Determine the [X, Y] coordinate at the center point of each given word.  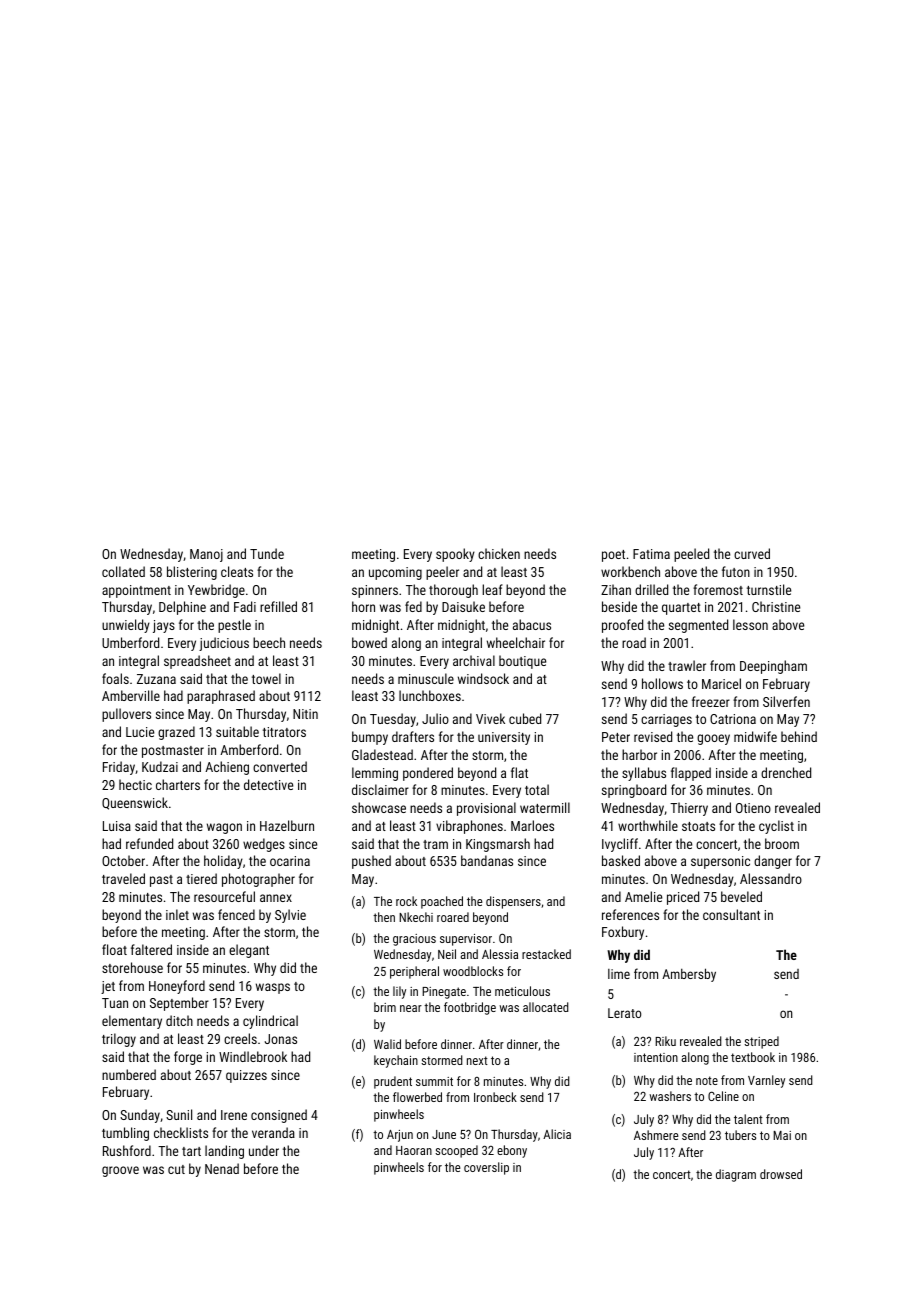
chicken [499, 553]
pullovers [126, 715]
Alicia [557, 1134]
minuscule [426, 678]
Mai [782, 1135]
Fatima [651, 554]
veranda [273, 1132]
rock [406, 901]
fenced [236, 914]
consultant [731, 914]
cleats [237, 571]
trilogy [119, 1040]
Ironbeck [495, 1097]
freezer [711, 701]
